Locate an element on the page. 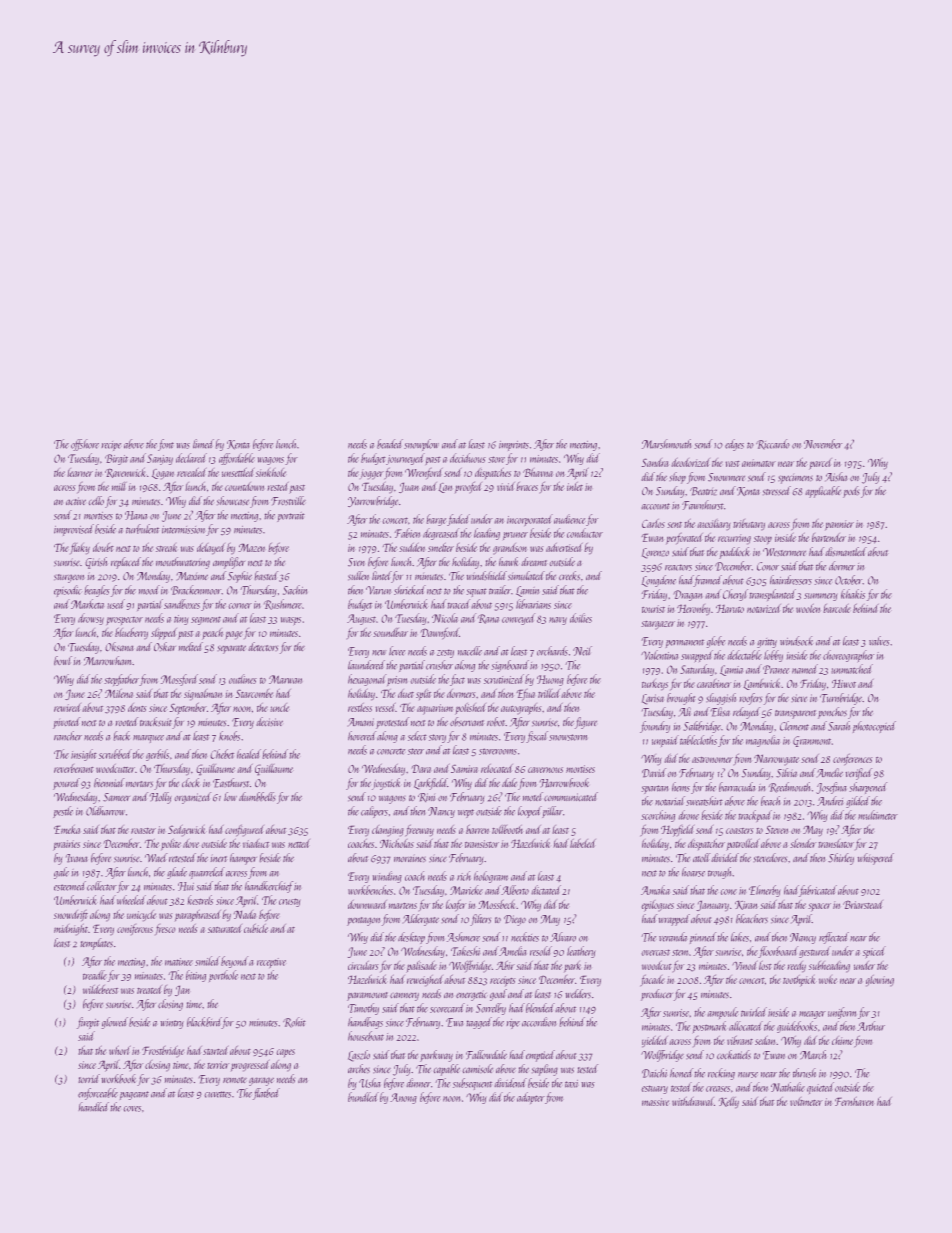 The height and width of the document is (1233, 952). cone is located at coordinates (728, 892).
